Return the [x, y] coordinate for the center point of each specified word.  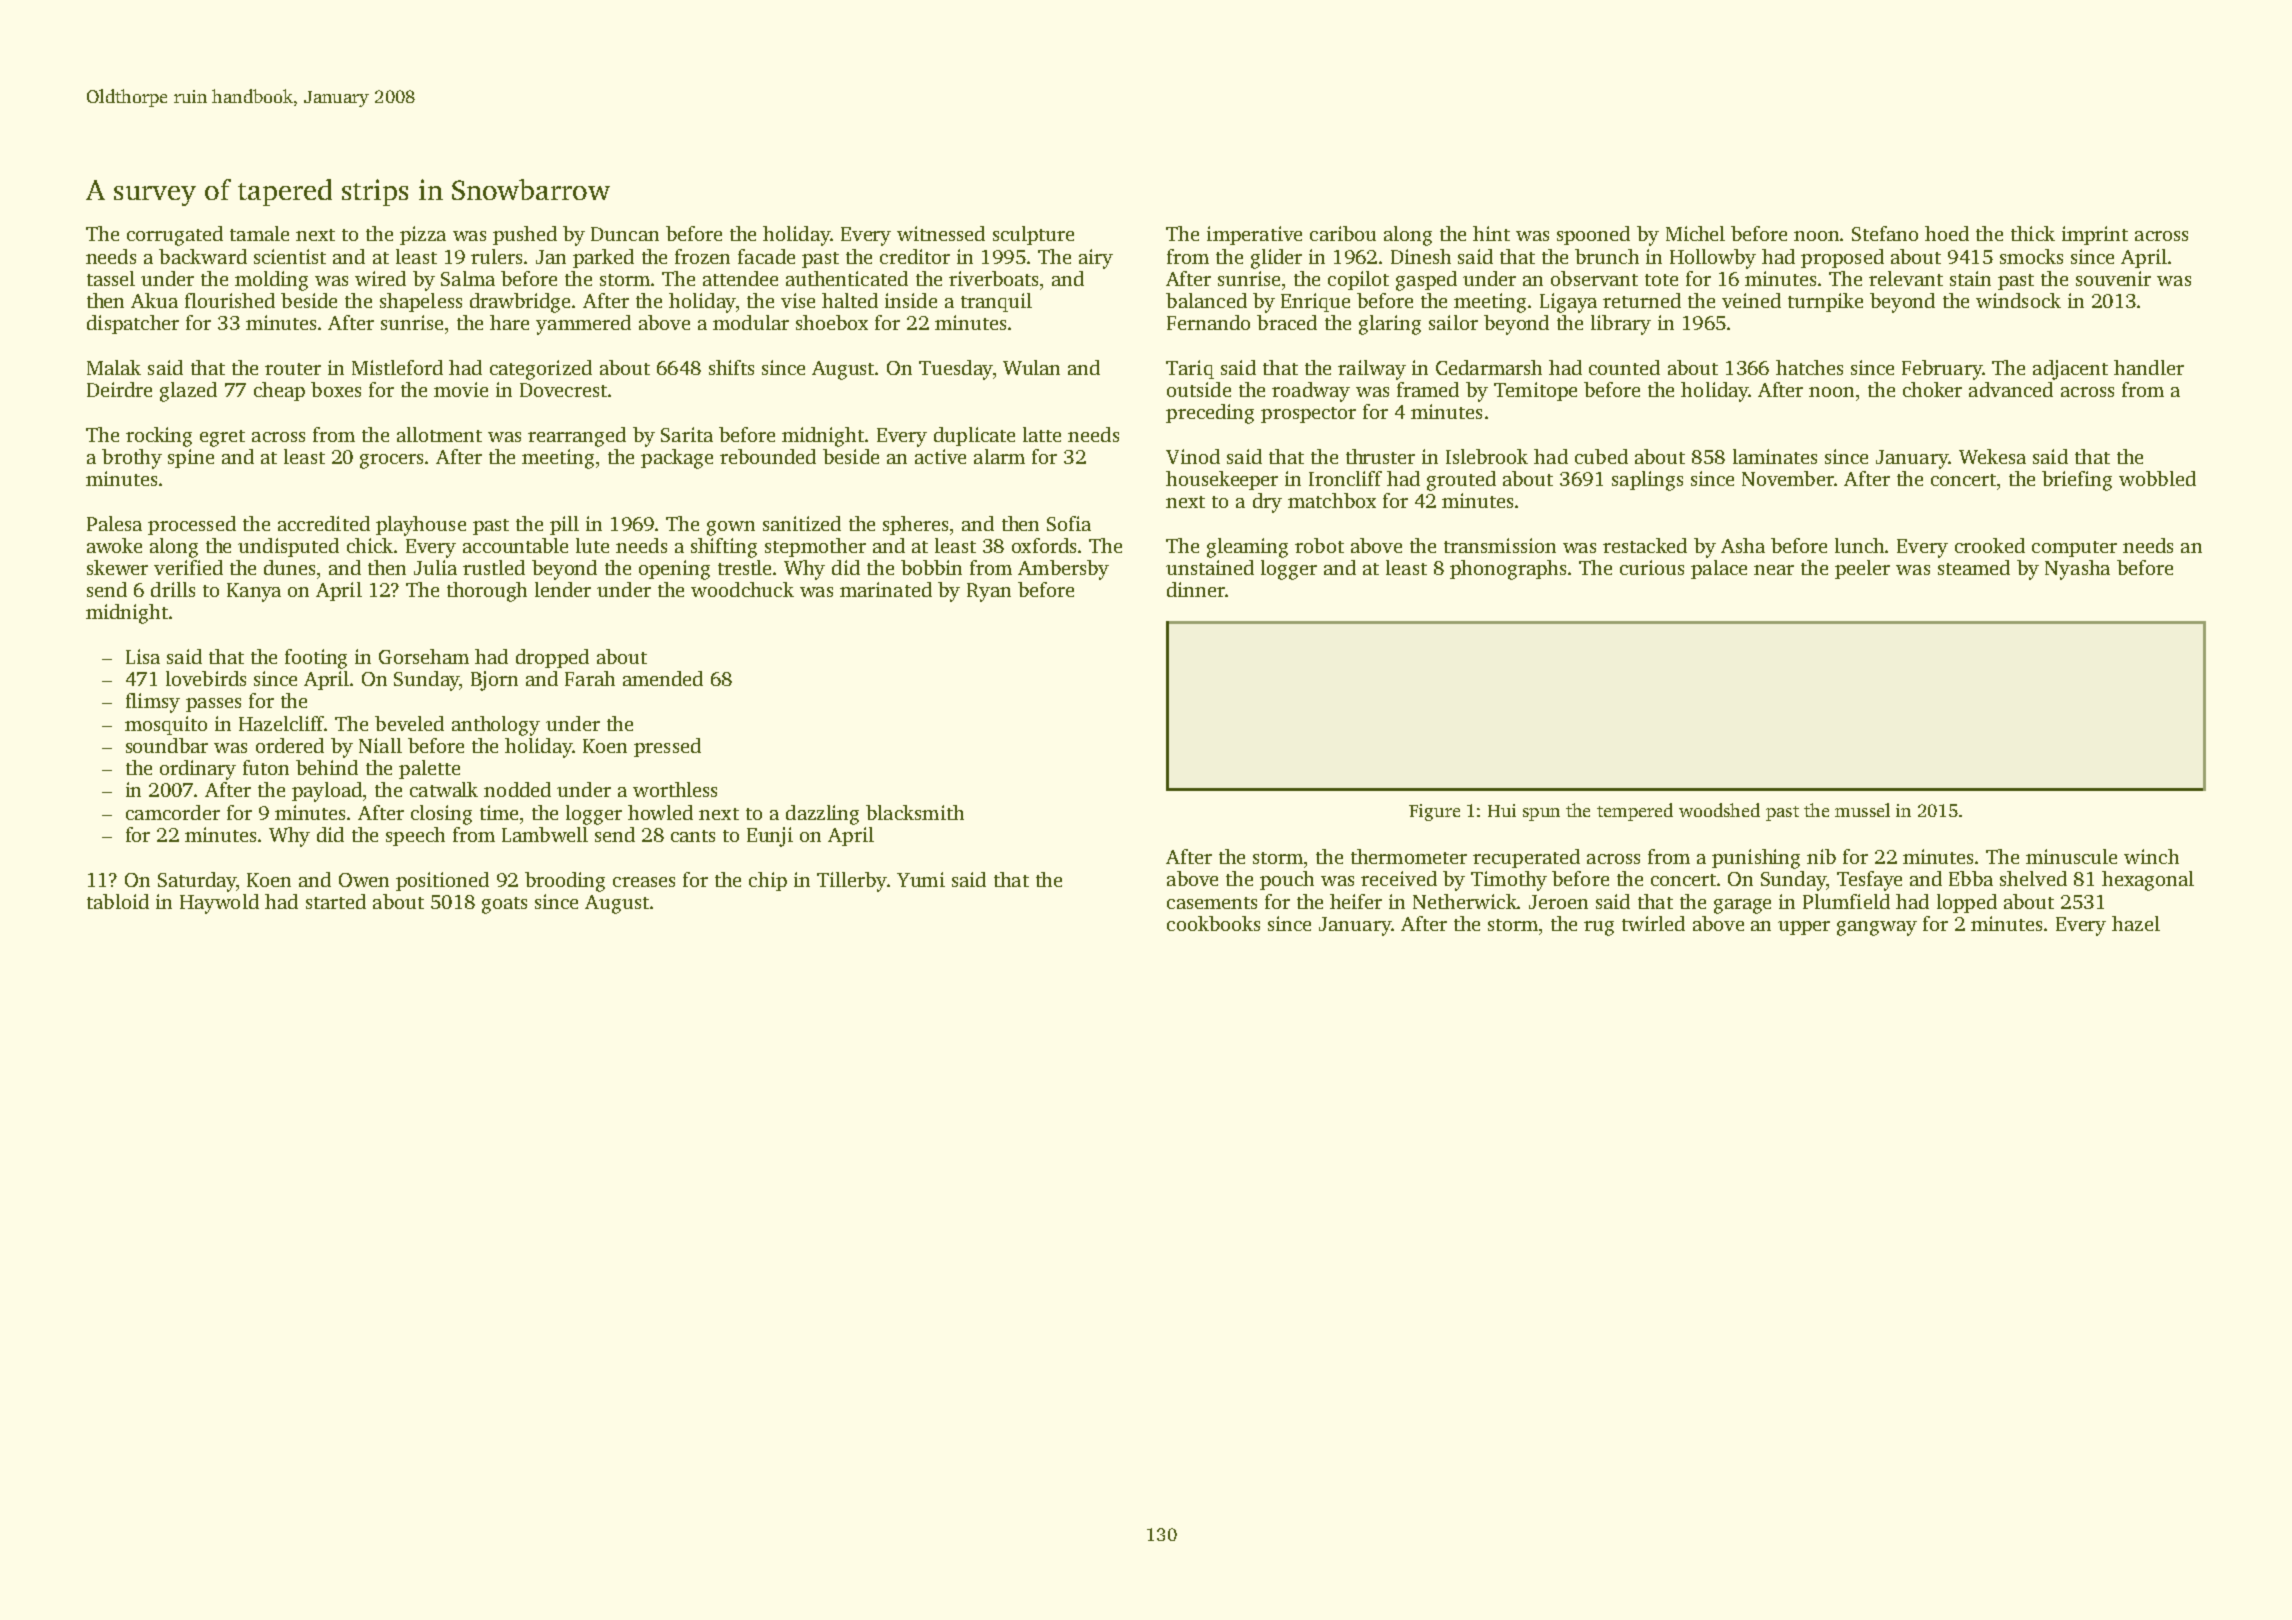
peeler [1862, 569]
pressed [667, 747]
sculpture [1033, 235]
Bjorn [494, 681]
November [1788, 478]
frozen [702, 256]
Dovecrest [563, 390]
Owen [364, 880]
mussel [1862, 810]
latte [1042, 434]
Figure [1434, 812]
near [1774, 570]
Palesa [114, 523]
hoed [1947, 233]
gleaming [1247, 548]
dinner [1196, 589]
